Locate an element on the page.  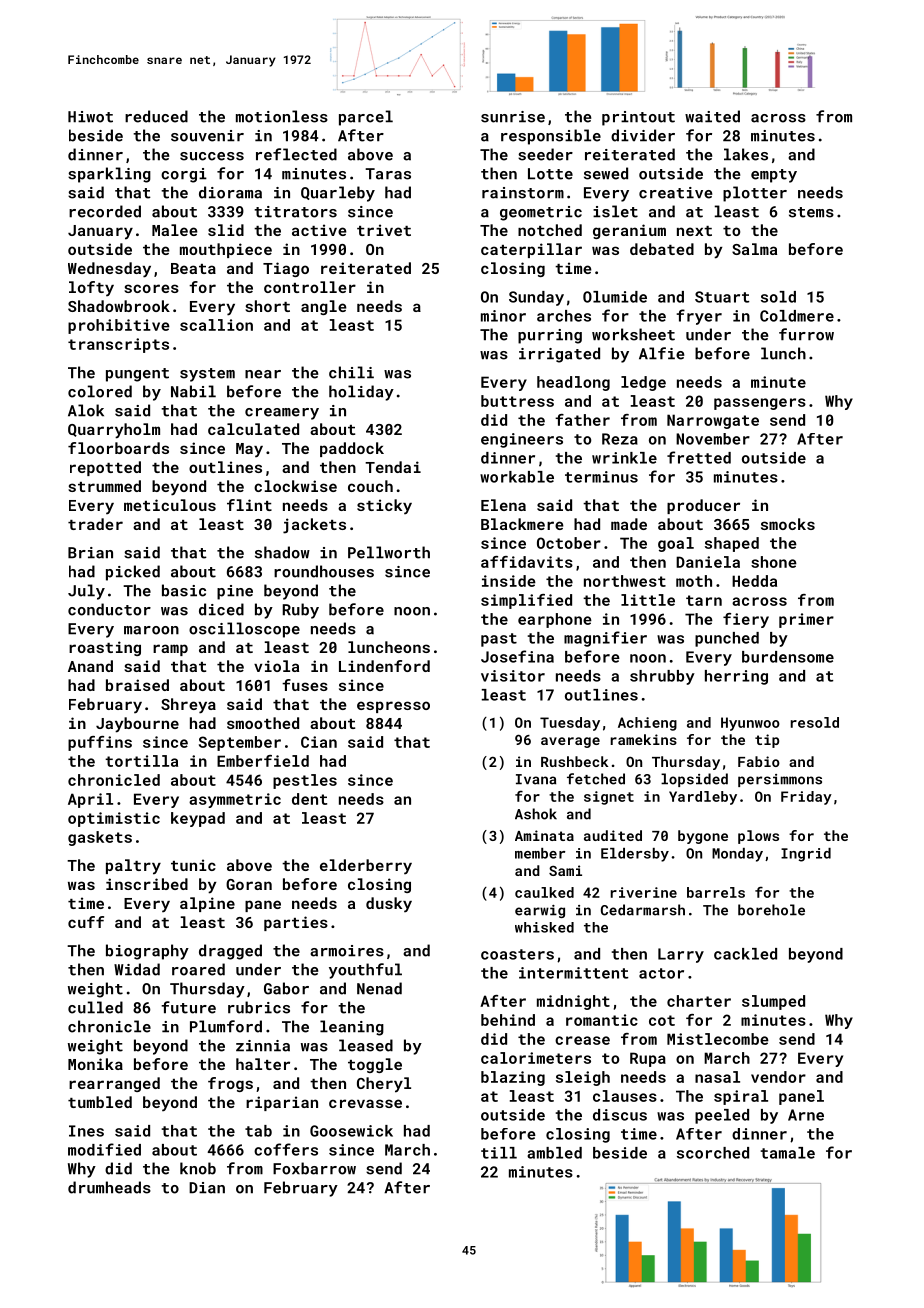
angle is located at coordinates (324, 307).
